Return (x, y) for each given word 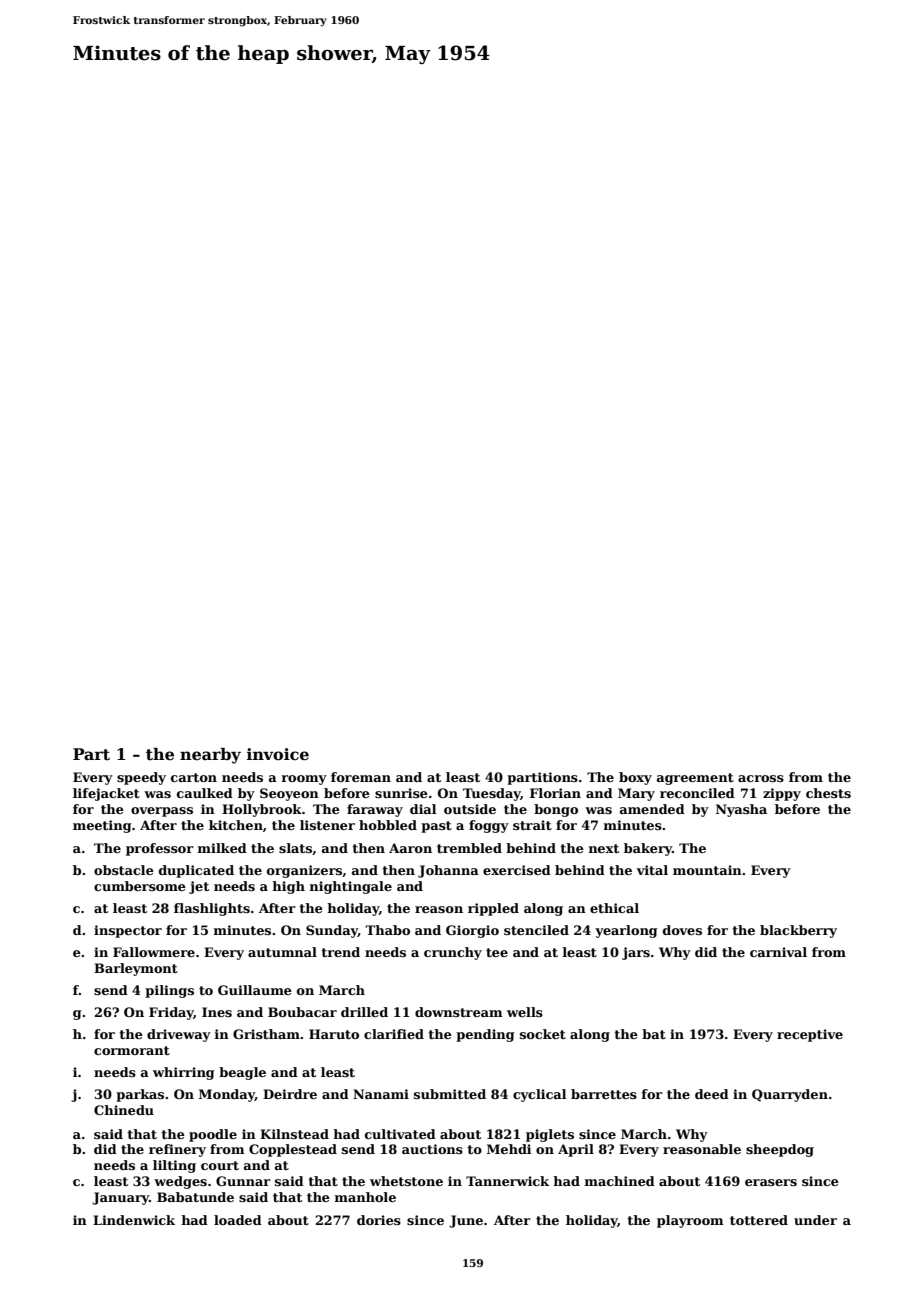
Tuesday (492, 794)
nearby (210, 756)
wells (525, 1012)
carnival (778, 952)
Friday (171, 1013)
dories (379, 1220)
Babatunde (195, 1197)
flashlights (212, 909)
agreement (695, 779)
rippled (493, 909)
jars (636, 953)
